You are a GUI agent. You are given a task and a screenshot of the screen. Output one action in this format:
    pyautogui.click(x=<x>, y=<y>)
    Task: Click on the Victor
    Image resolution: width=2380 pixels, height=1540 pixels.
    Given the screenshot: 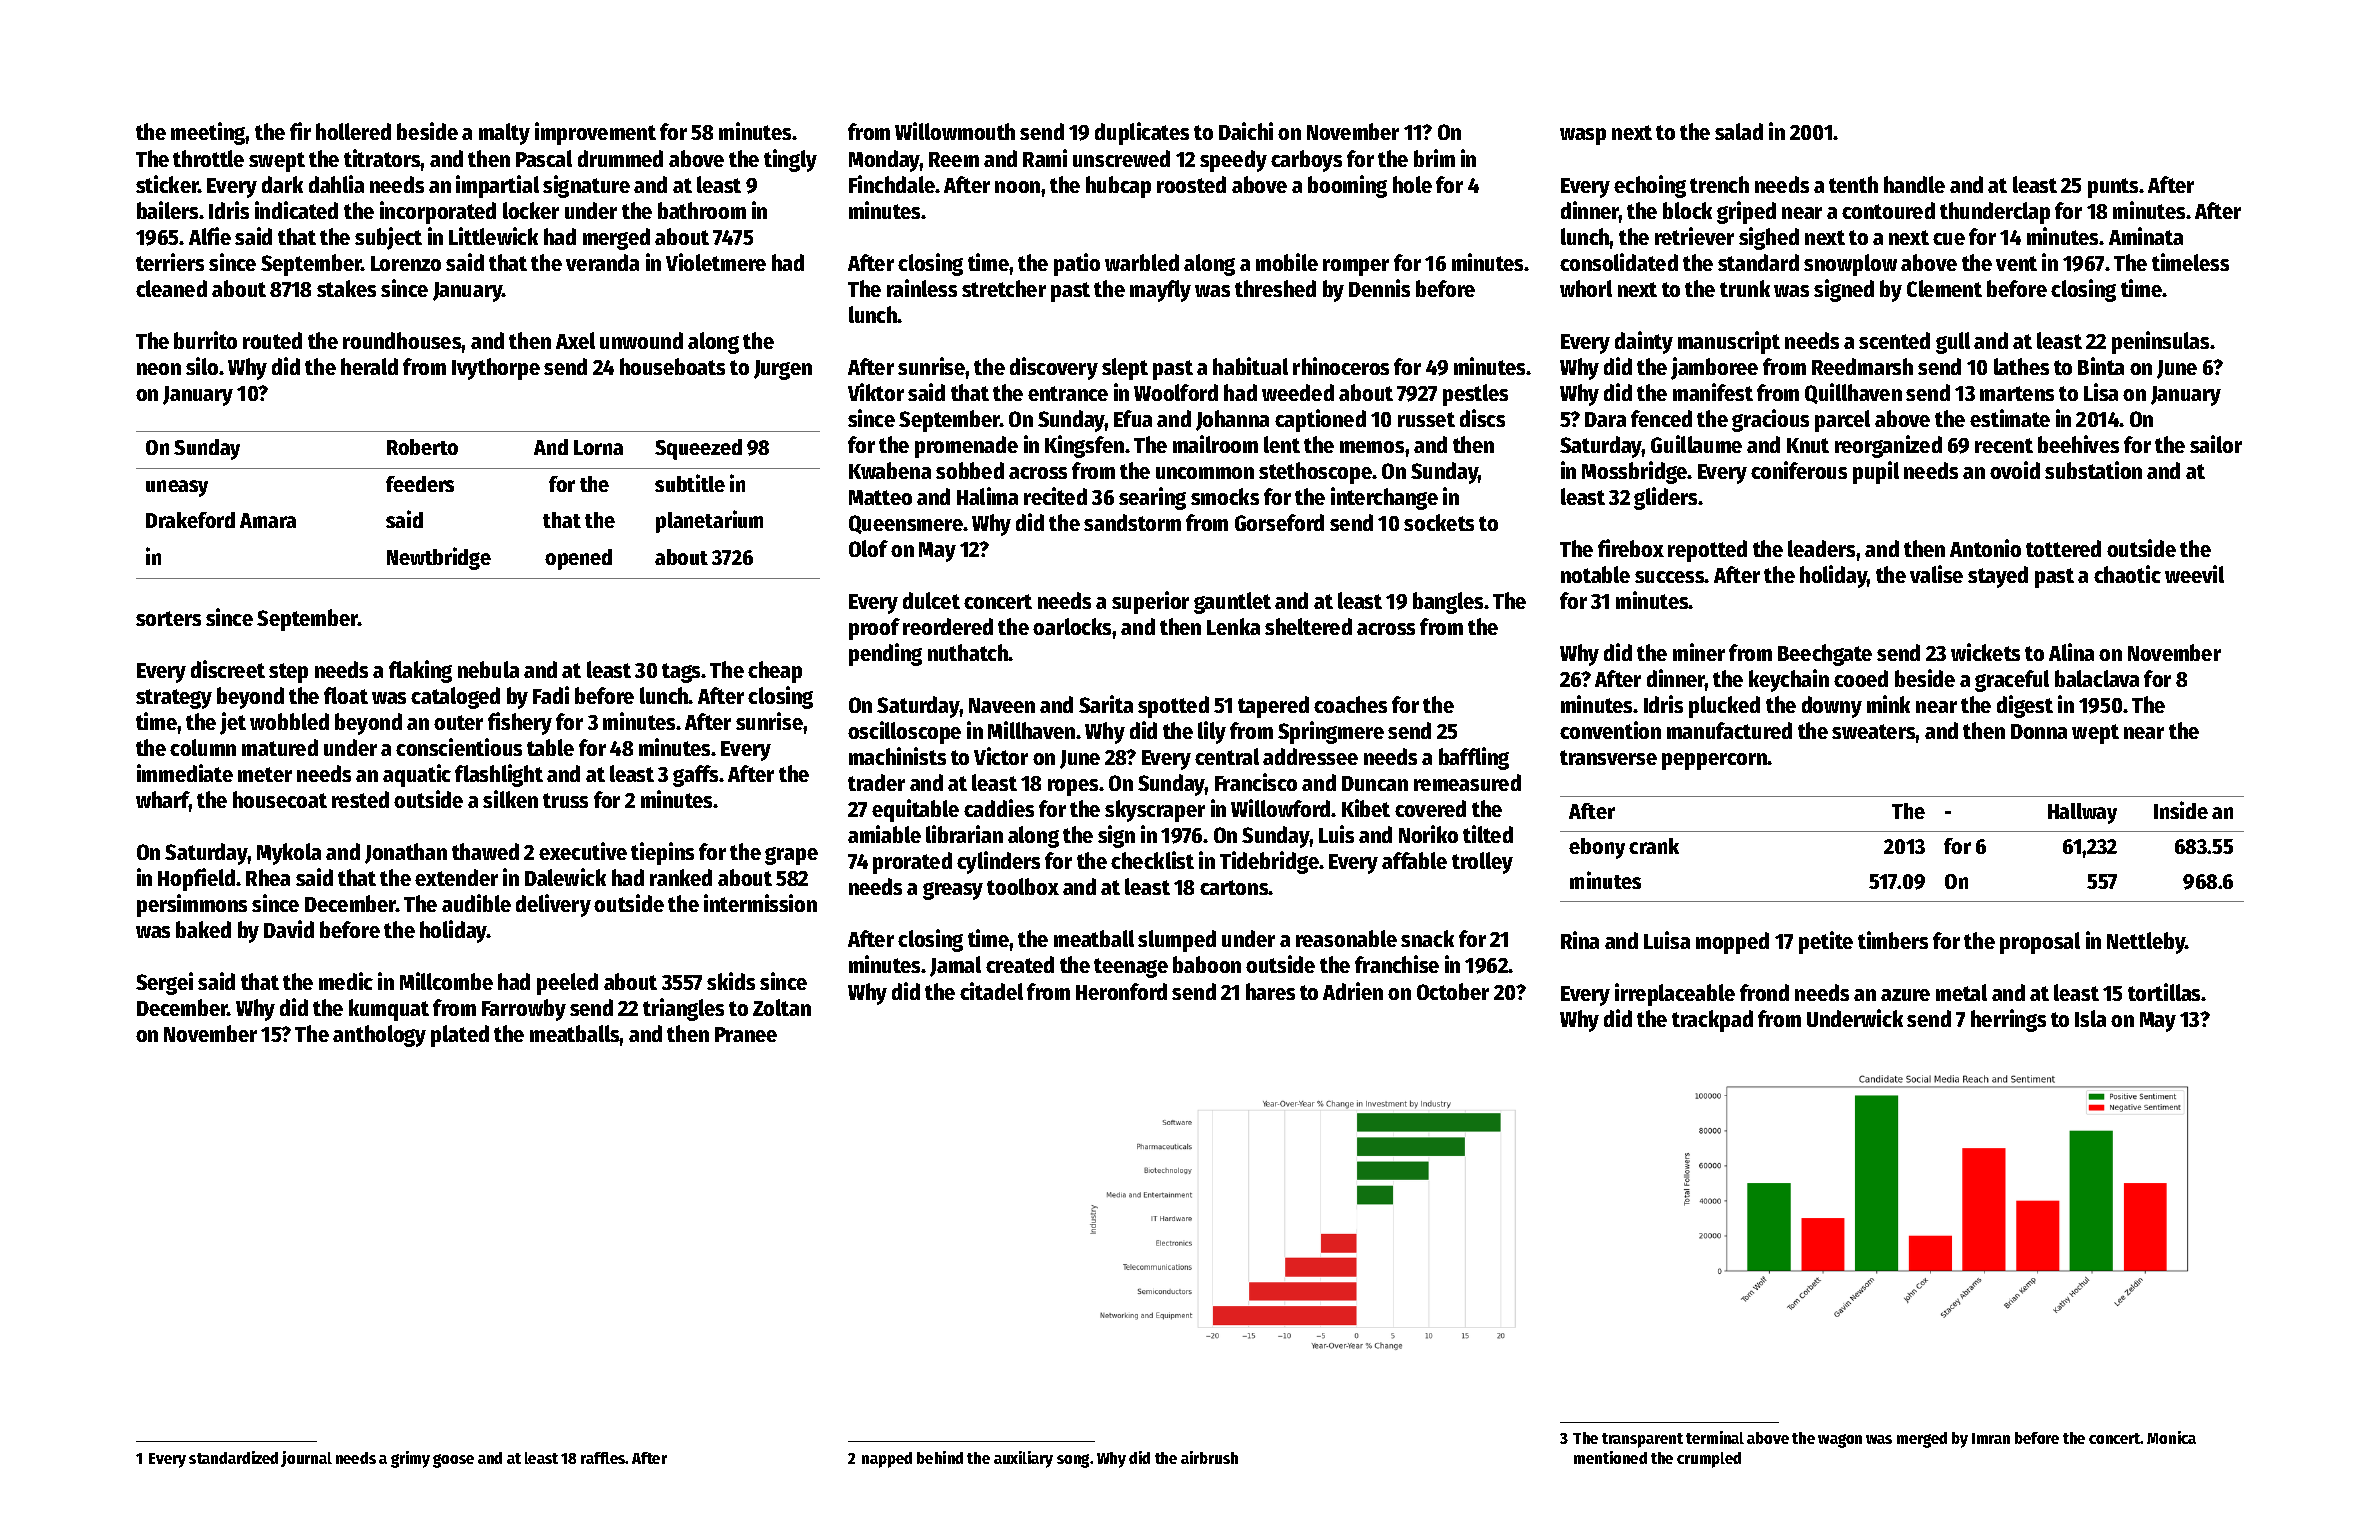 What is the action you would take?
    pyautogui.click(x=1001, y=756)
